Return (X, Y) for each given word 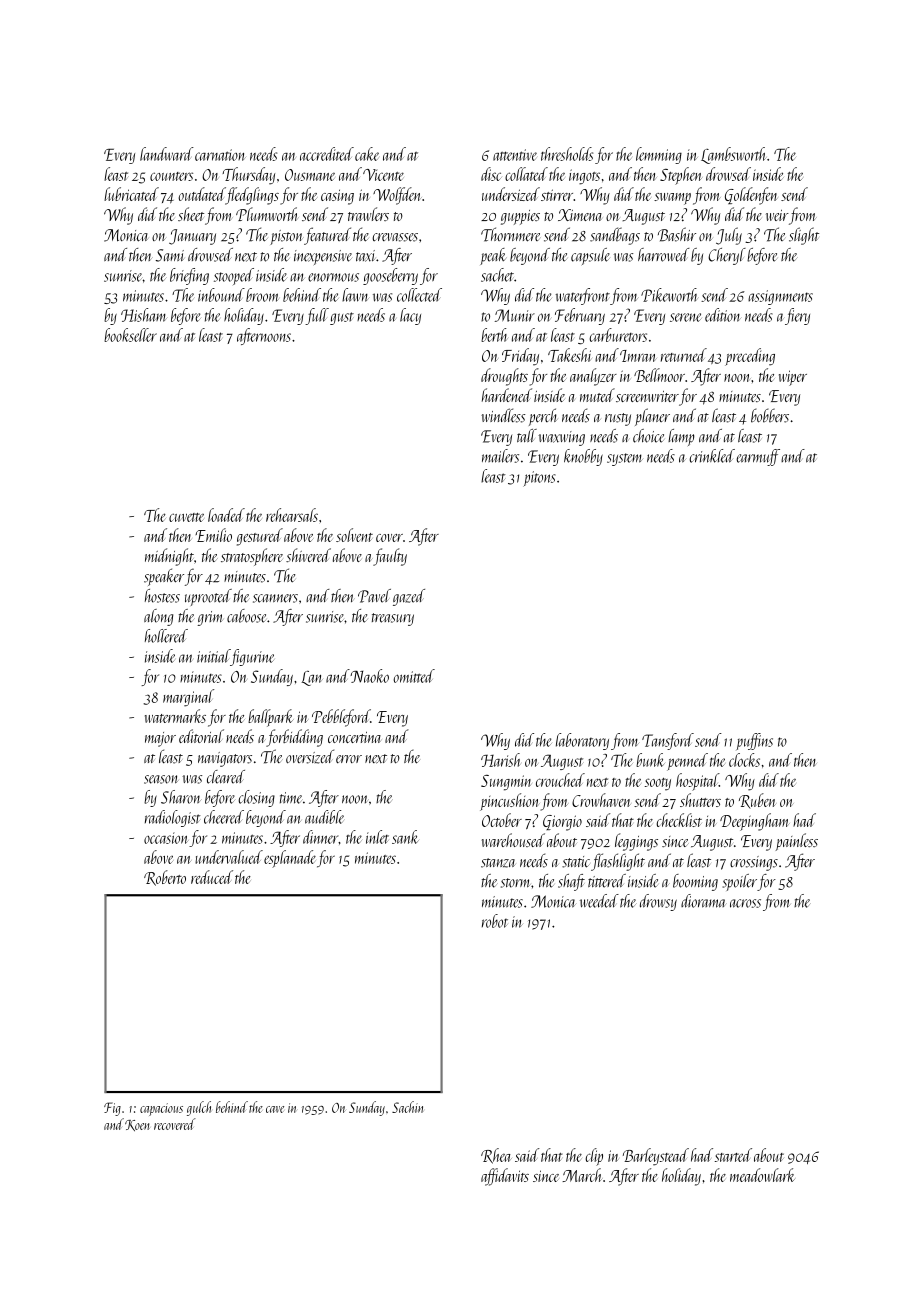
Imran (638, 356)
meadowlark (762, 1175)
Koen (137, 1125)
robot (495, 921)
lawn (355, 295)
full (317, 316)
